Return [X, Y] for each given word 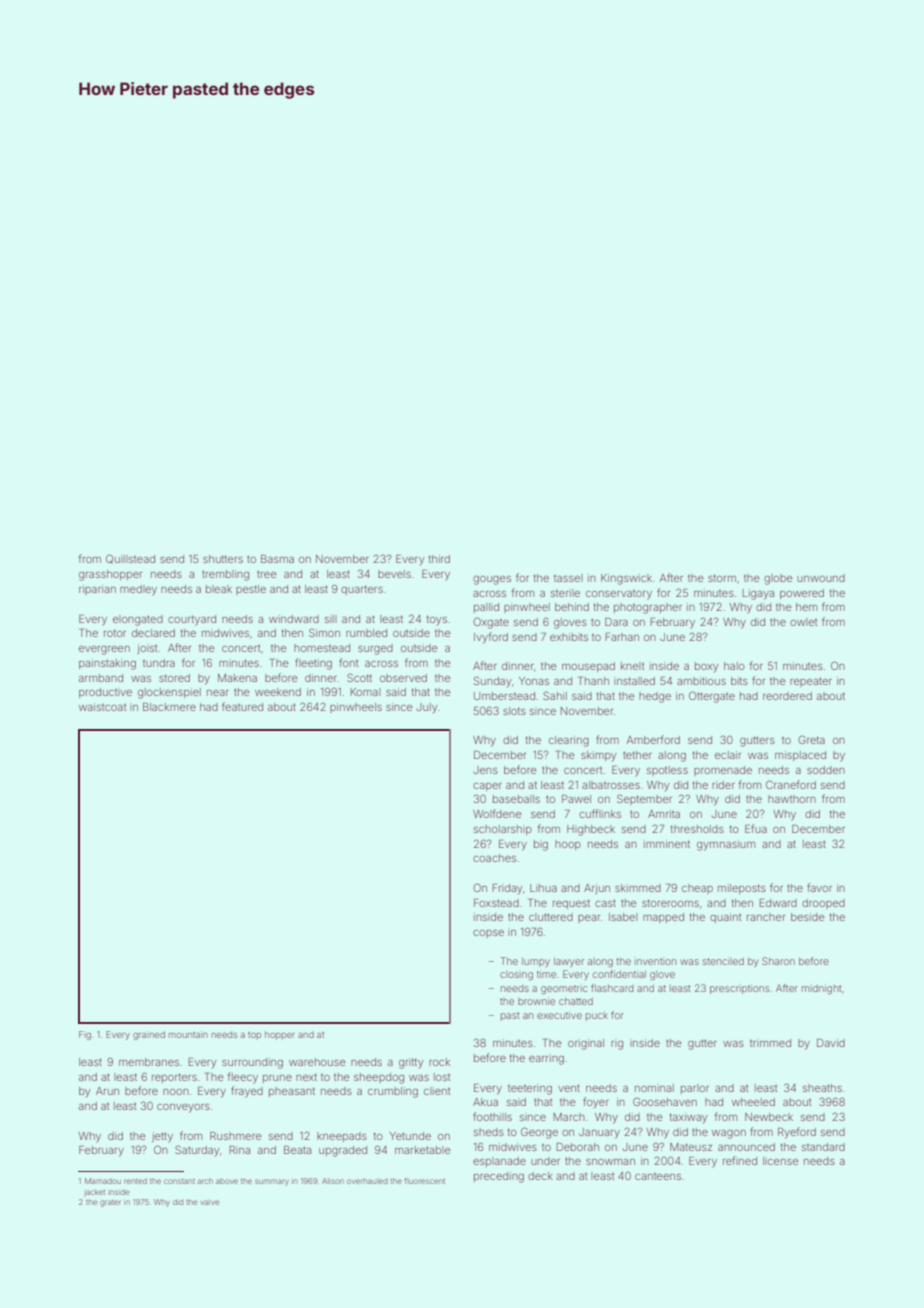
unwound [821, 578]
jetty [162, 1137]
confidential [619, 974]
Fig [85, 1035]
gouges [492, 580]
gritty [411, 1063]
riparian [97, 590]
